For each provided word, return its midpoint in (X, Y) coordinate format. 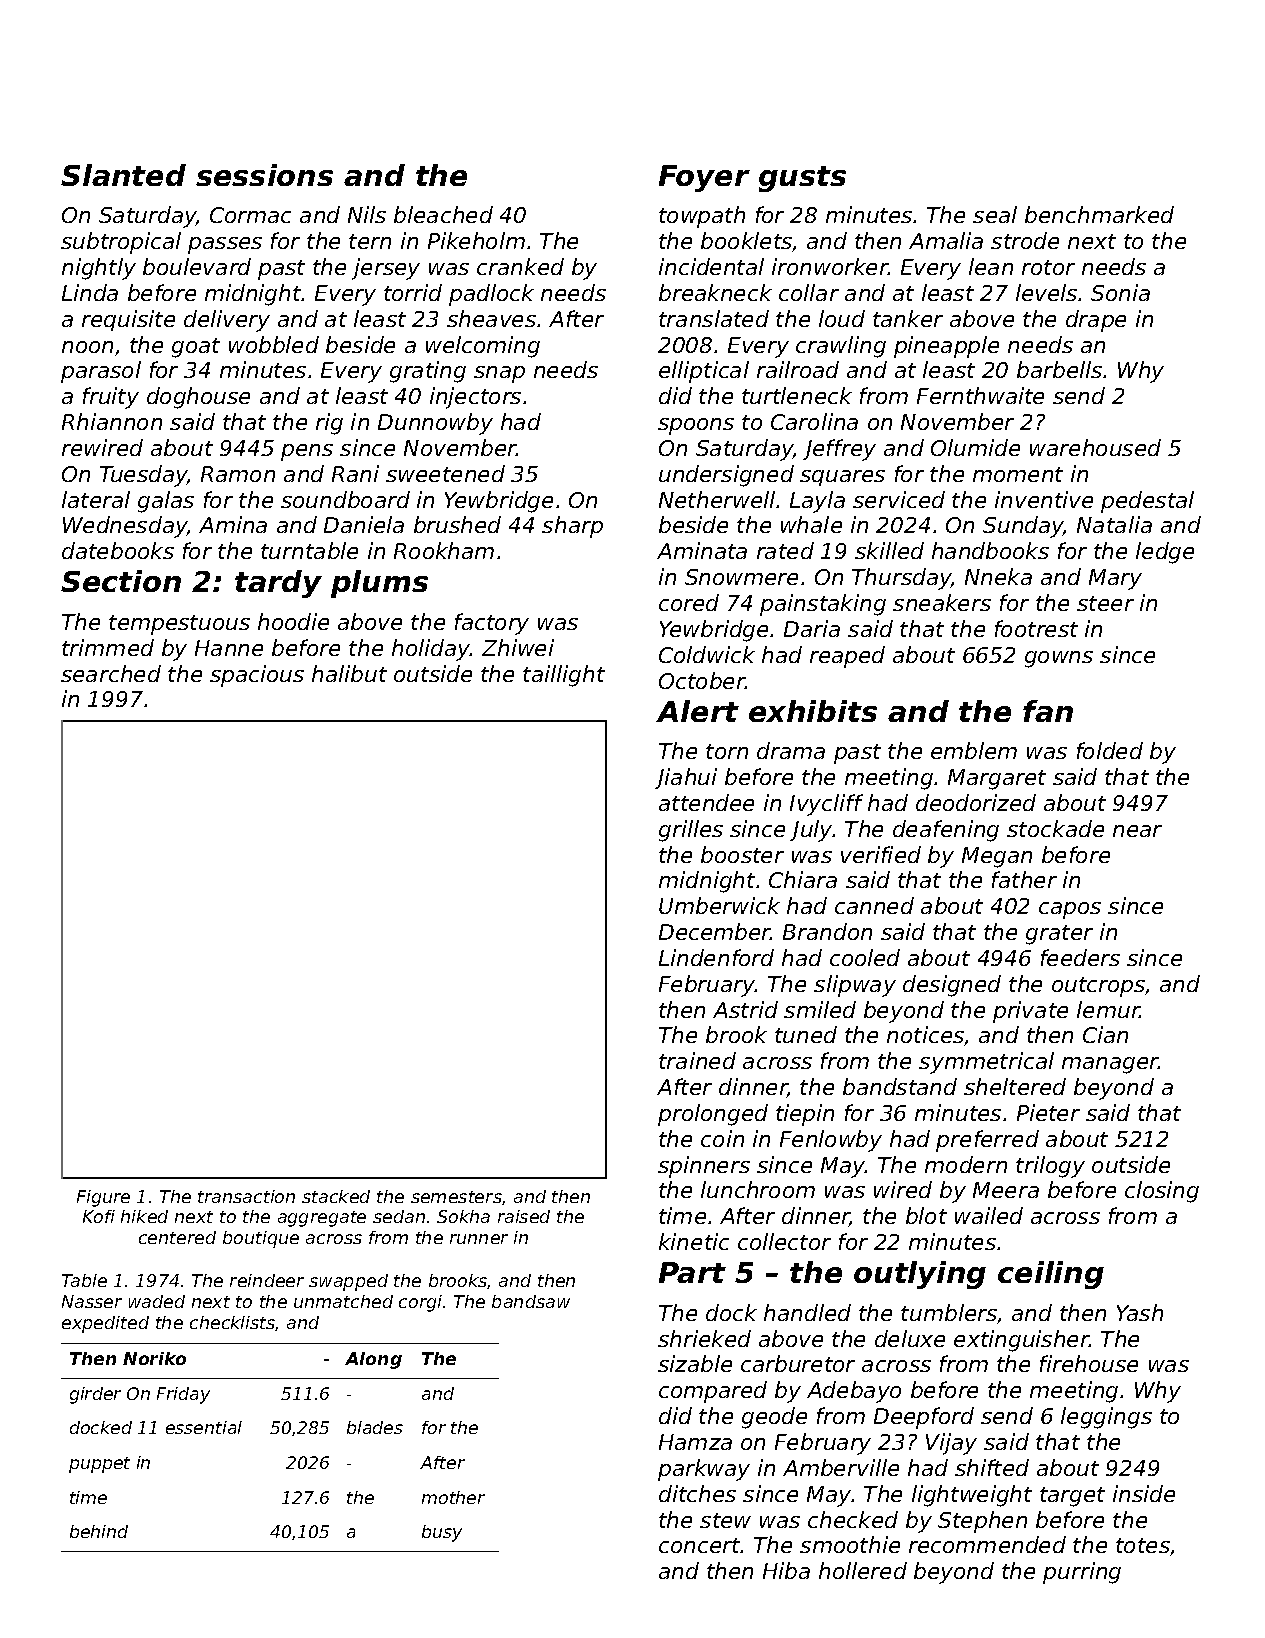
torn (727, 751)
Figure (103, 1198)
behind (99, 1531)
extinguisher (1021, 1341)
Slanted (123, 175)
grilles (691, 831)
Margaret (997, 779)
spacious (257, 676)
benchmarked (1099, 214)
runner (479, 1239)
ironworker (830, 266)
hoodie (293, 621)
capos (1070, 910)
